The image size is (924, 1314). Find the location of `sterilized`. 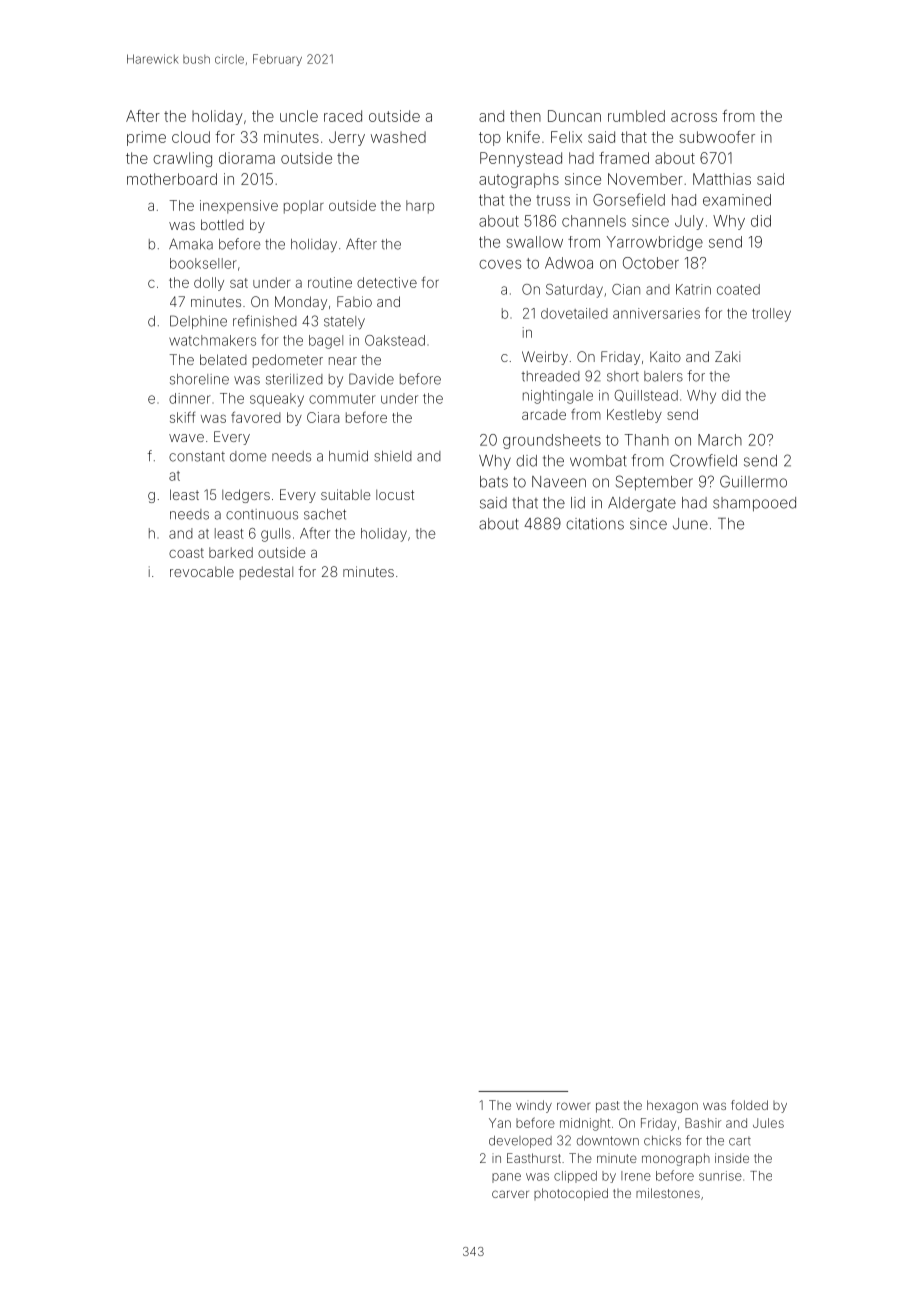

sterilized is located at coordinates (294, 379).
